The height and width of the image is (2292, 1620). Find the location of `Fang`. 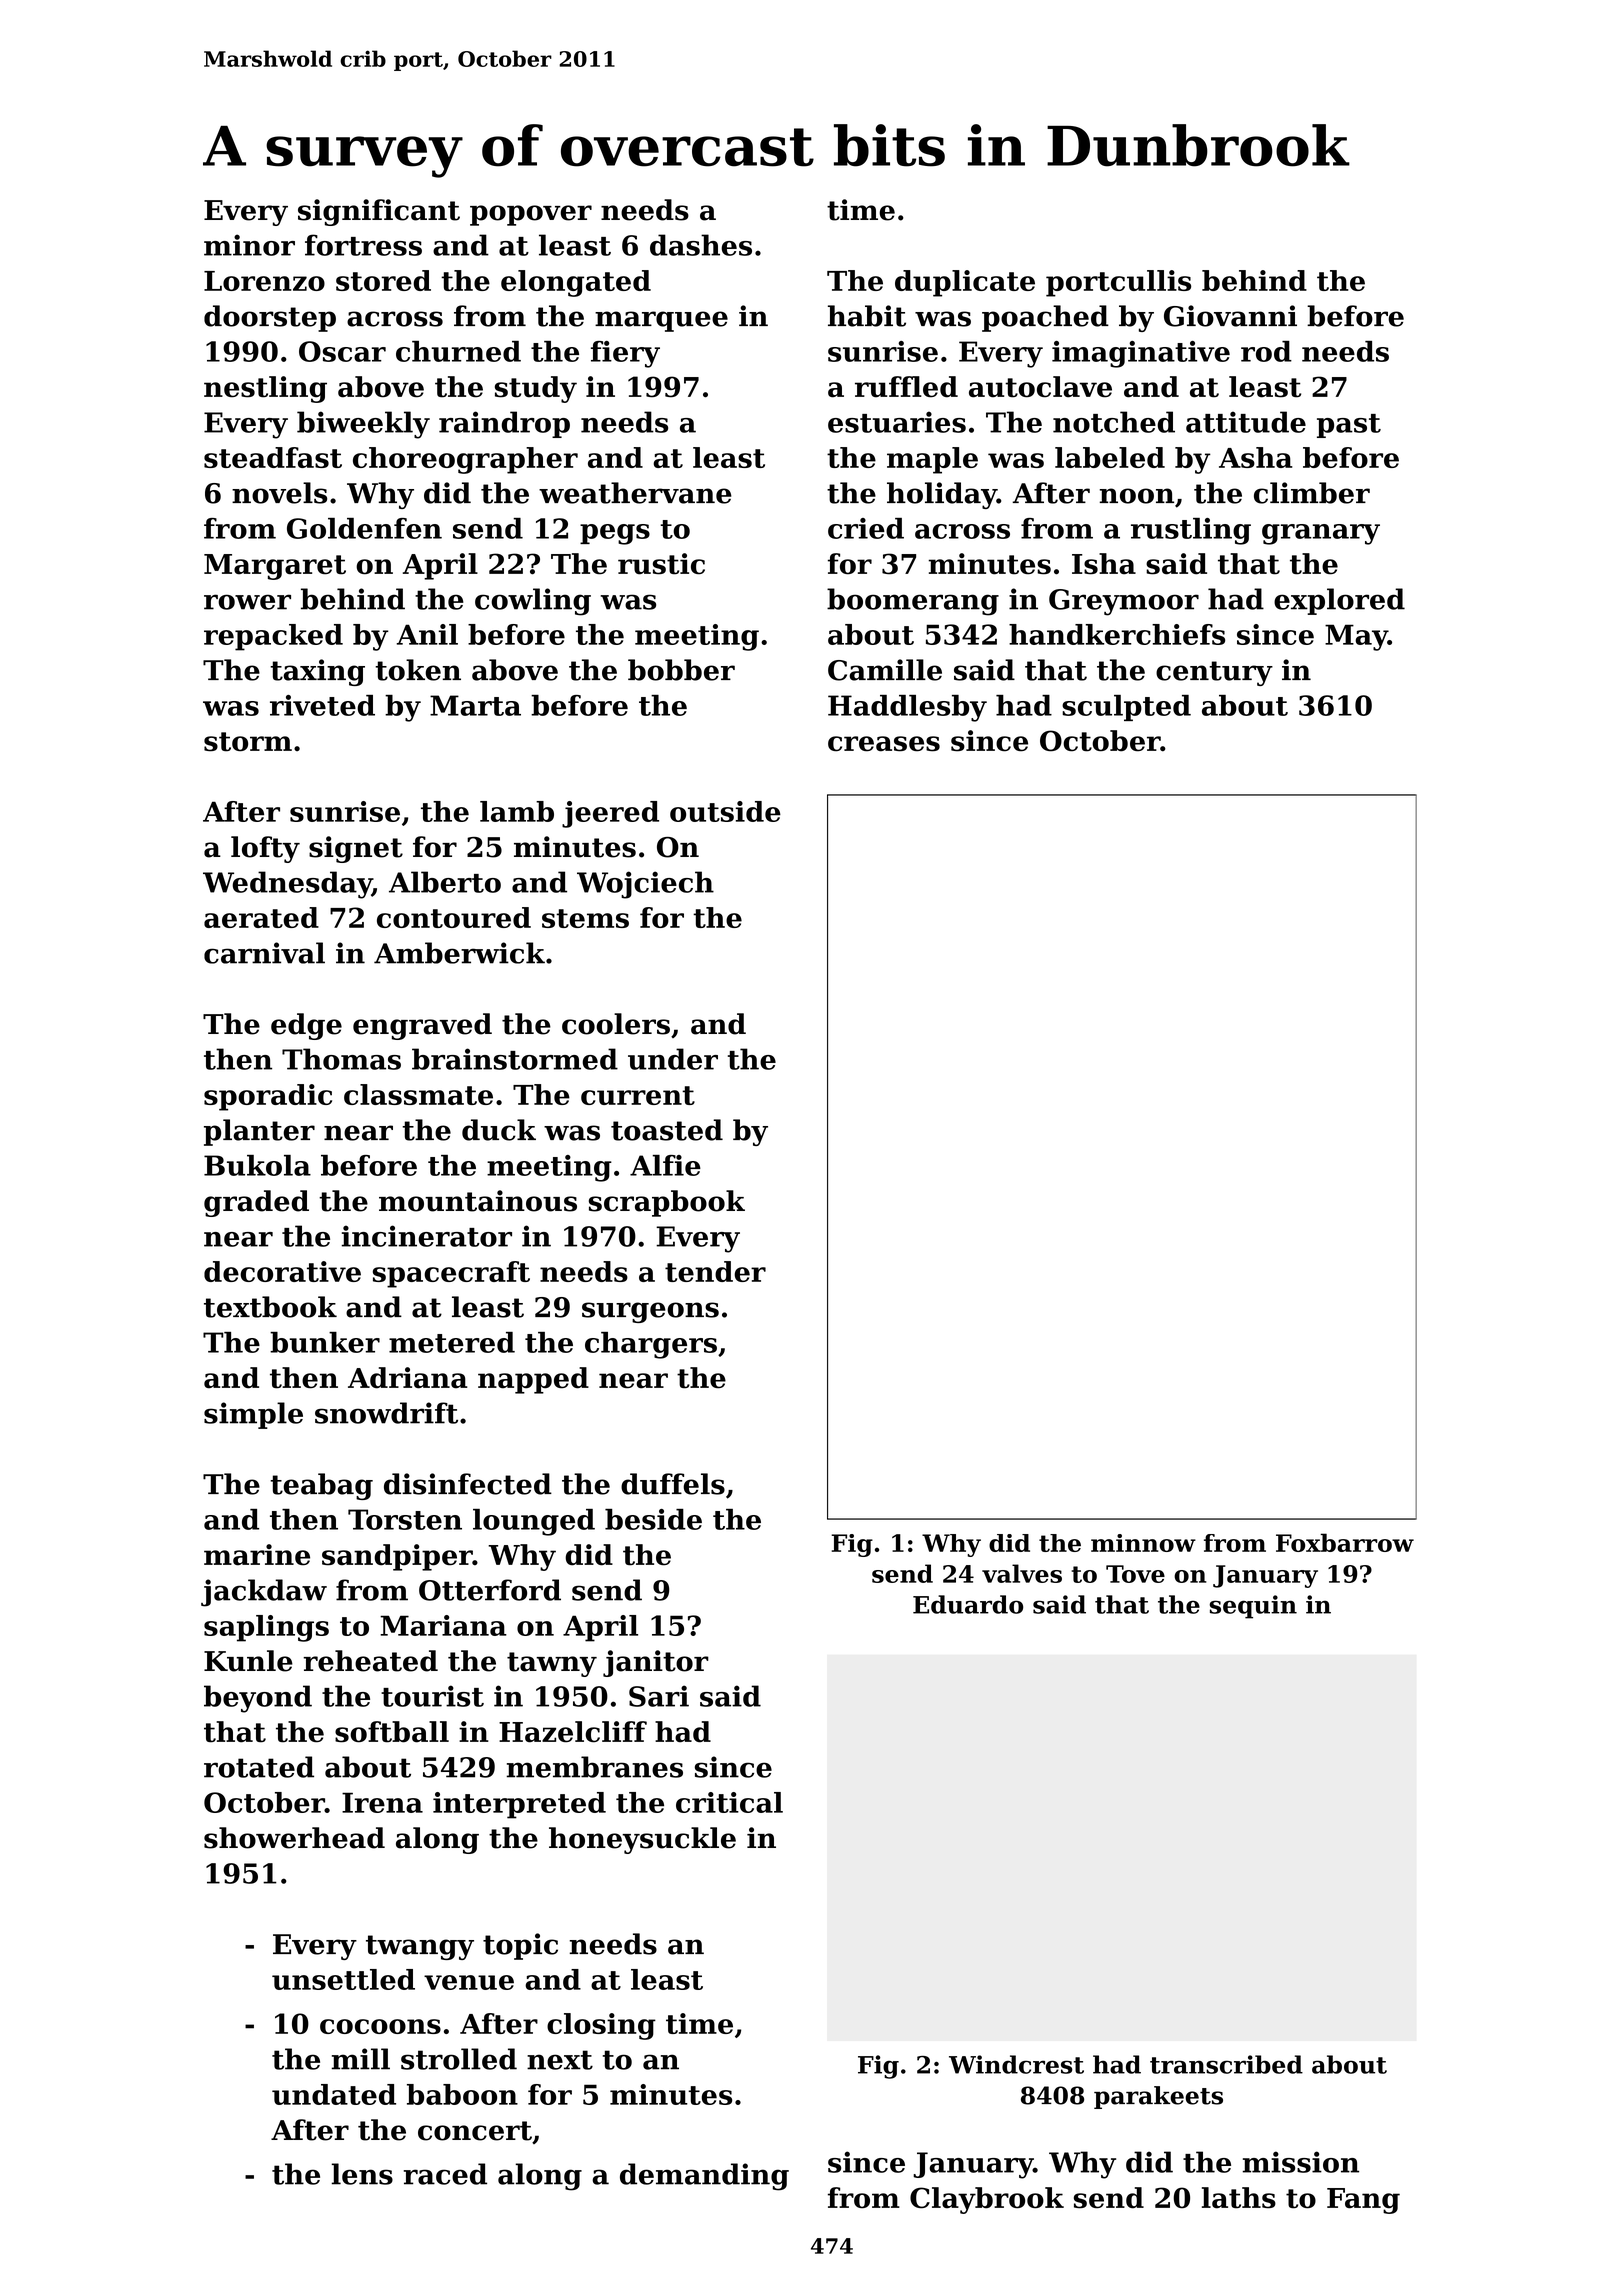

Fang is located at coordinates (1363, 2201).
